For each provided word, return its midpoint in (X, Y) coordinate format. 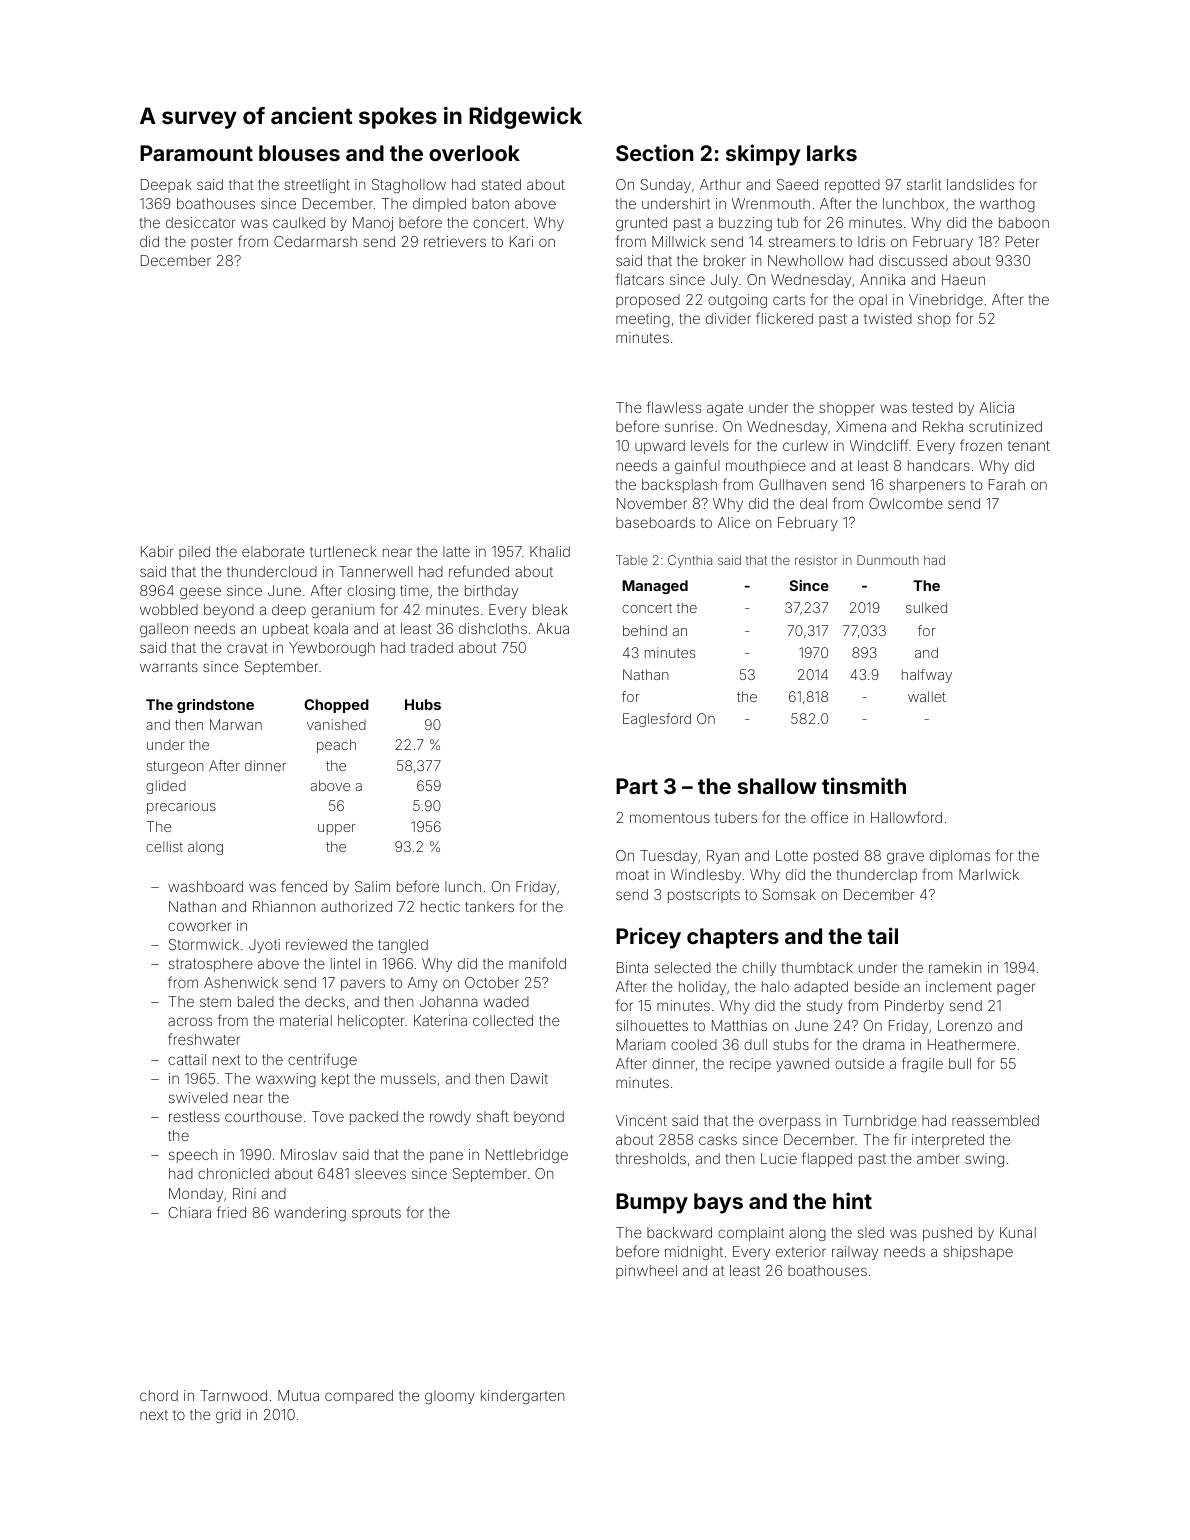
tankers (489, 906)
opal (873, 301)
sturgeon (175, 767)
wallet (927, 696)
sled (871, 1232)
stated (501, 184)
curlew (805, 445)
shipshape (978, 1253)
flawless (674, 407)
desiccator (201, 222)
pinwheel (646, 1272)
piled (194, 553)
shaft (493, 1116)
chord (159, 1395)
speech (193, 1156)
